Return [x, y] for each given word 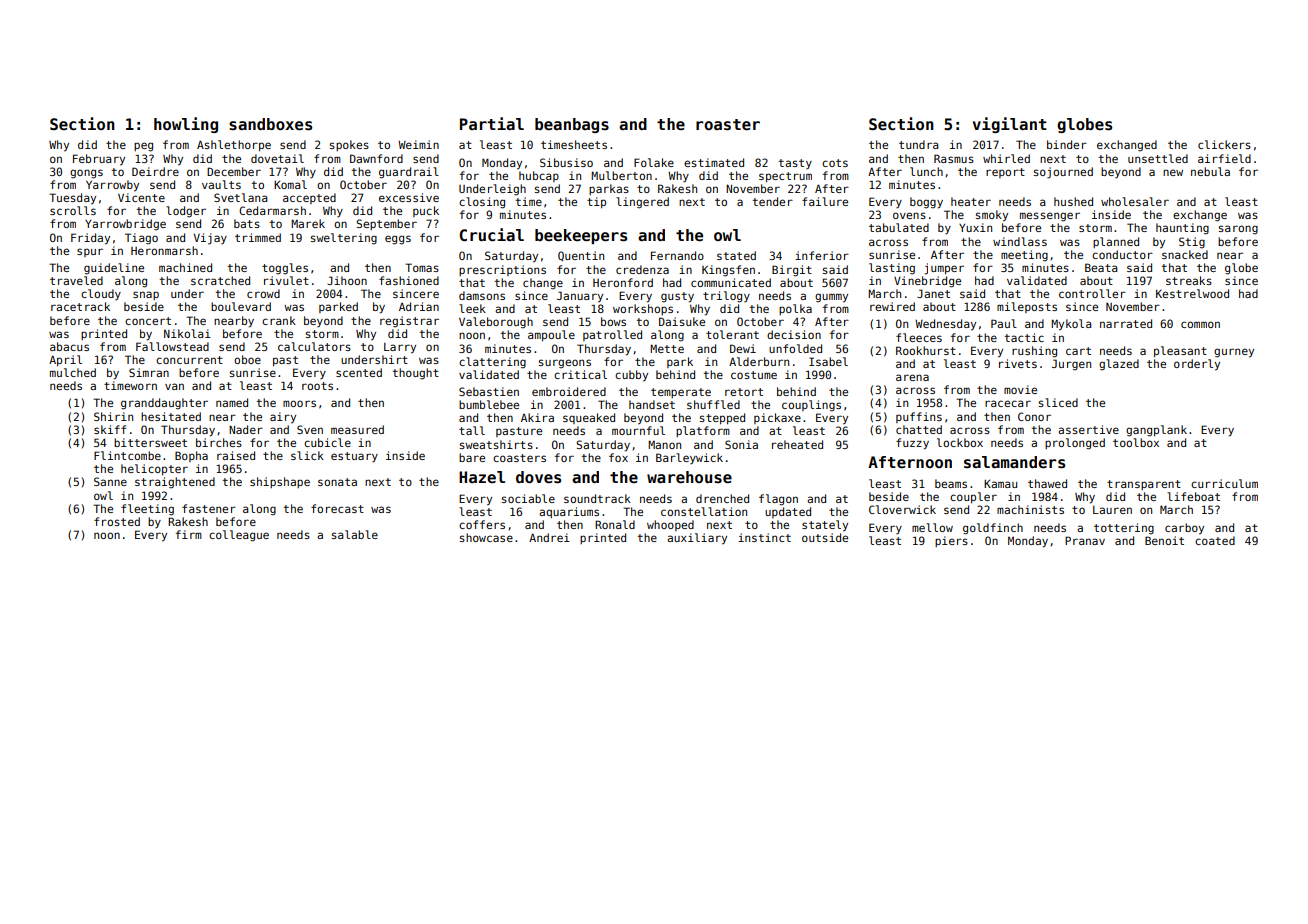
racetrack [80, 306]
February [99, 160]
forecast [337, 508]
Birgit [792, 271]
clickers [1224, 144]
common [1200, 324]
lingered [642, 203]
